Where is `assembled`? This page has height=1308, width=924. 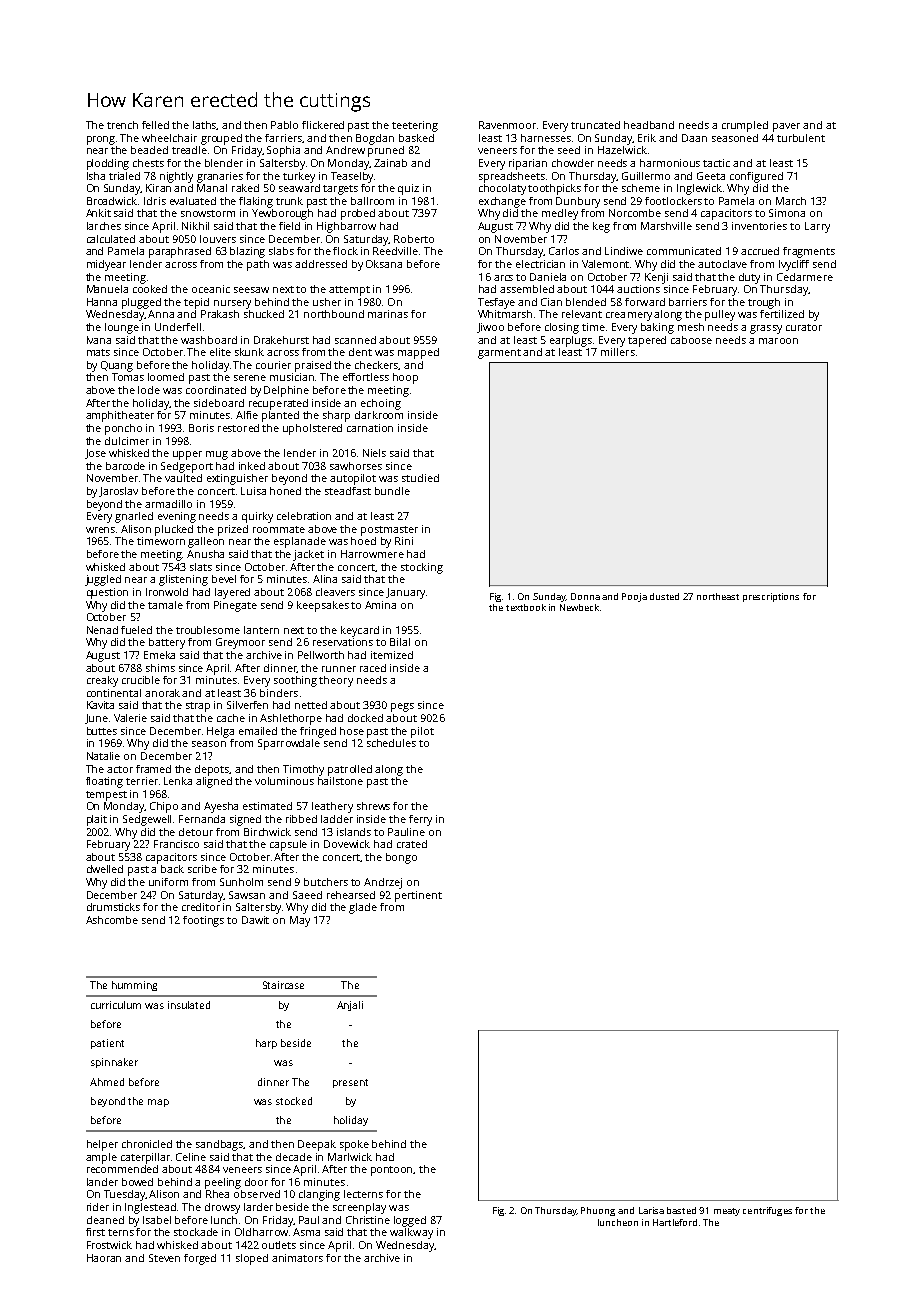
assembled is located at coordinates (527, 289).
